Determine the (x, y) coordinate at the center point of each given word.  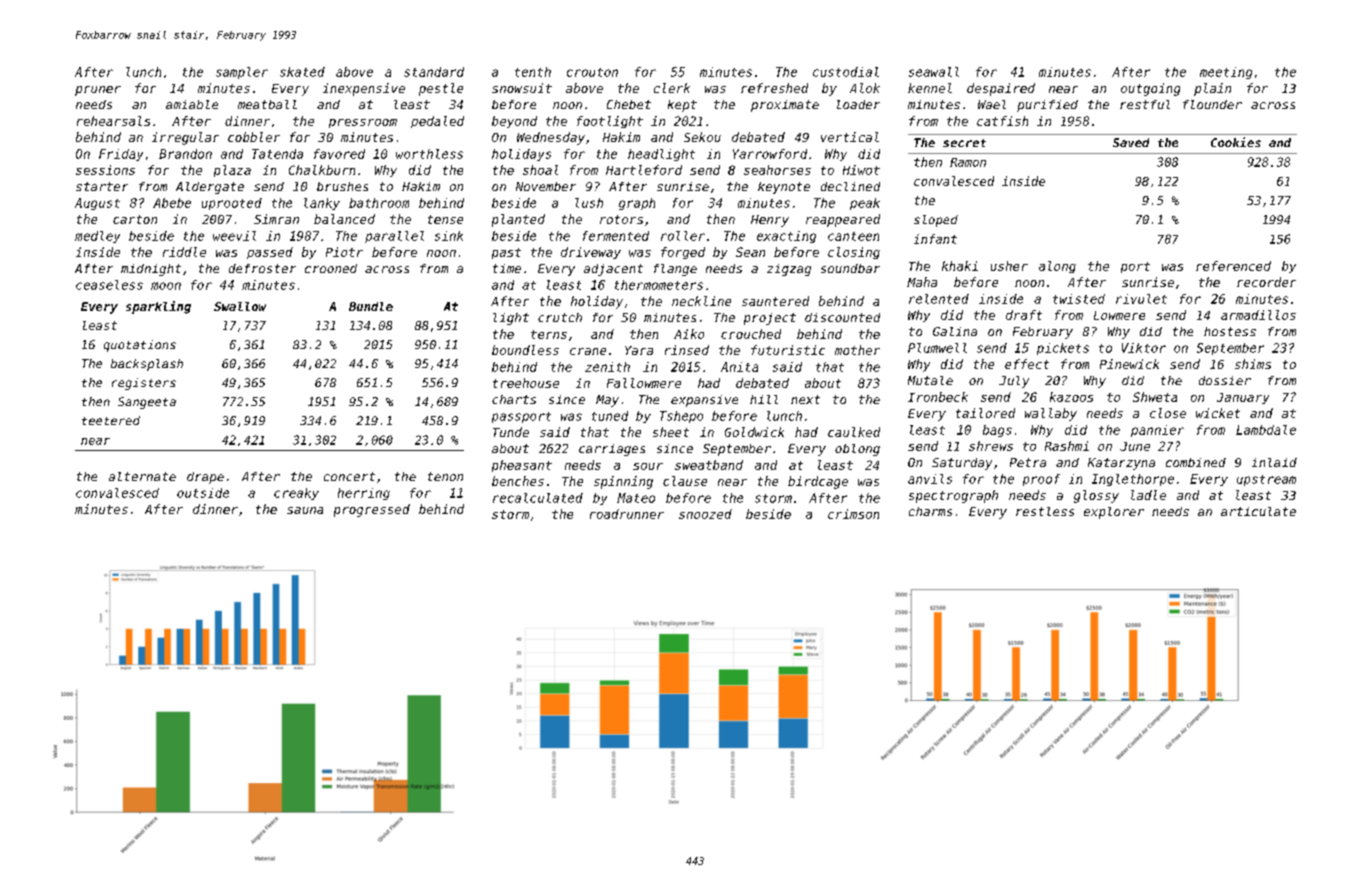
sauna (305, 510)
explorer (1114, 513)
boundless (525, 350)
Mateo (636, 498)
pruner (98, 91)
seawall (934, 72)
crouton (592, 72)
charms (930, 511)
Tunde (511, 432)
